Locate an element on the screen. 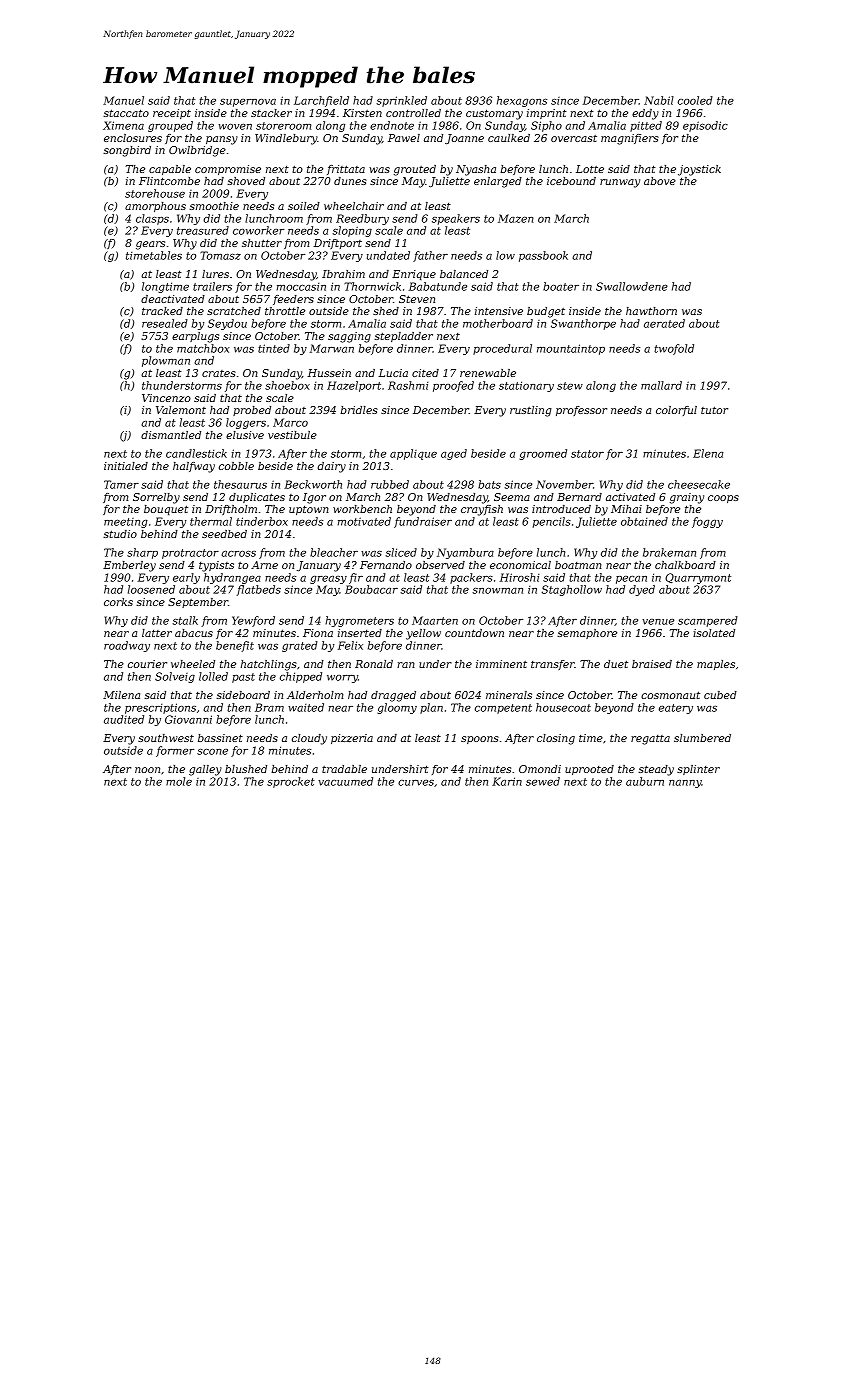  Ximena is located at coordinates (123, 125).
